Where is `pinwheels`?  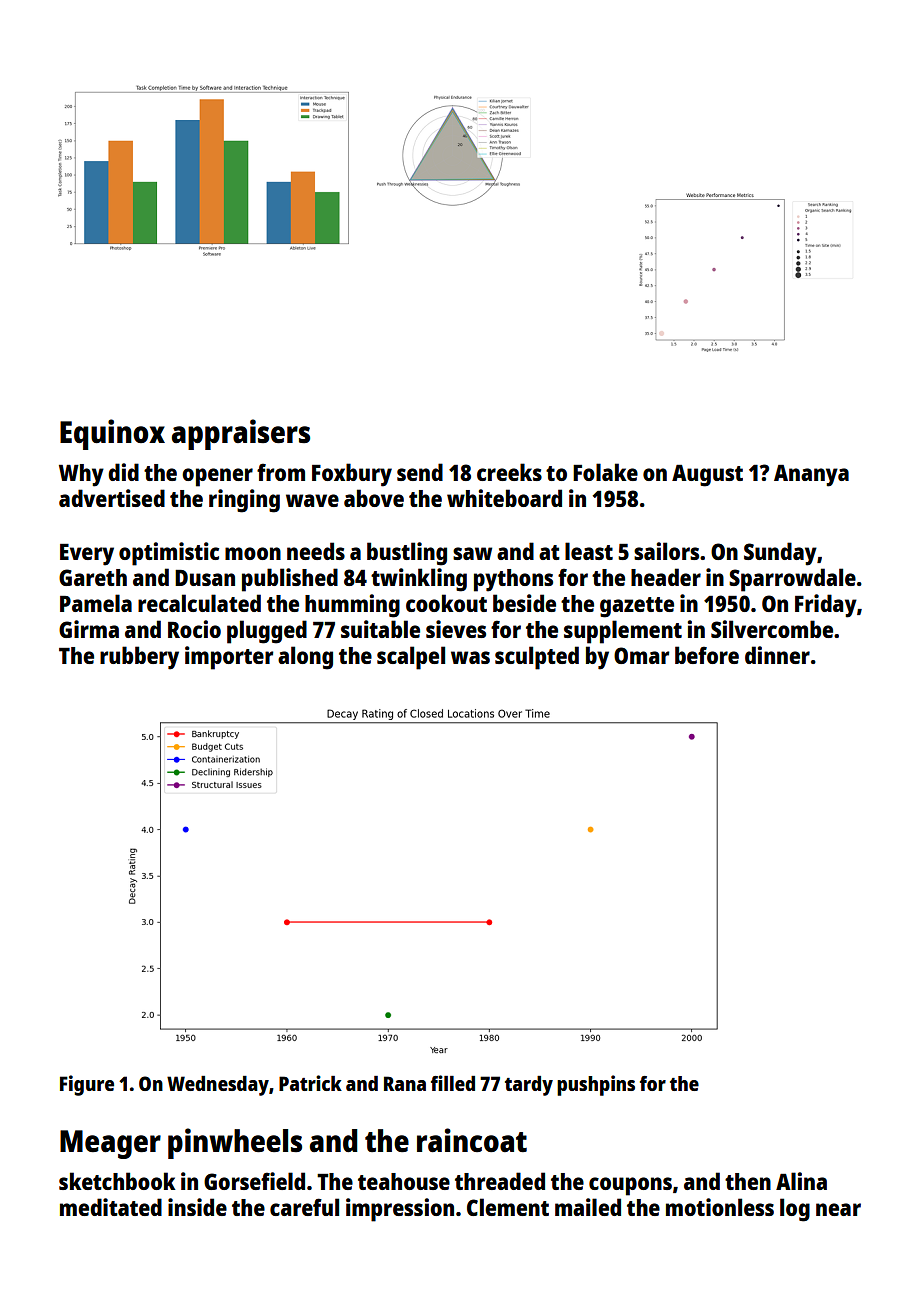
pinwheels is located at coordinates (235, 1143).
